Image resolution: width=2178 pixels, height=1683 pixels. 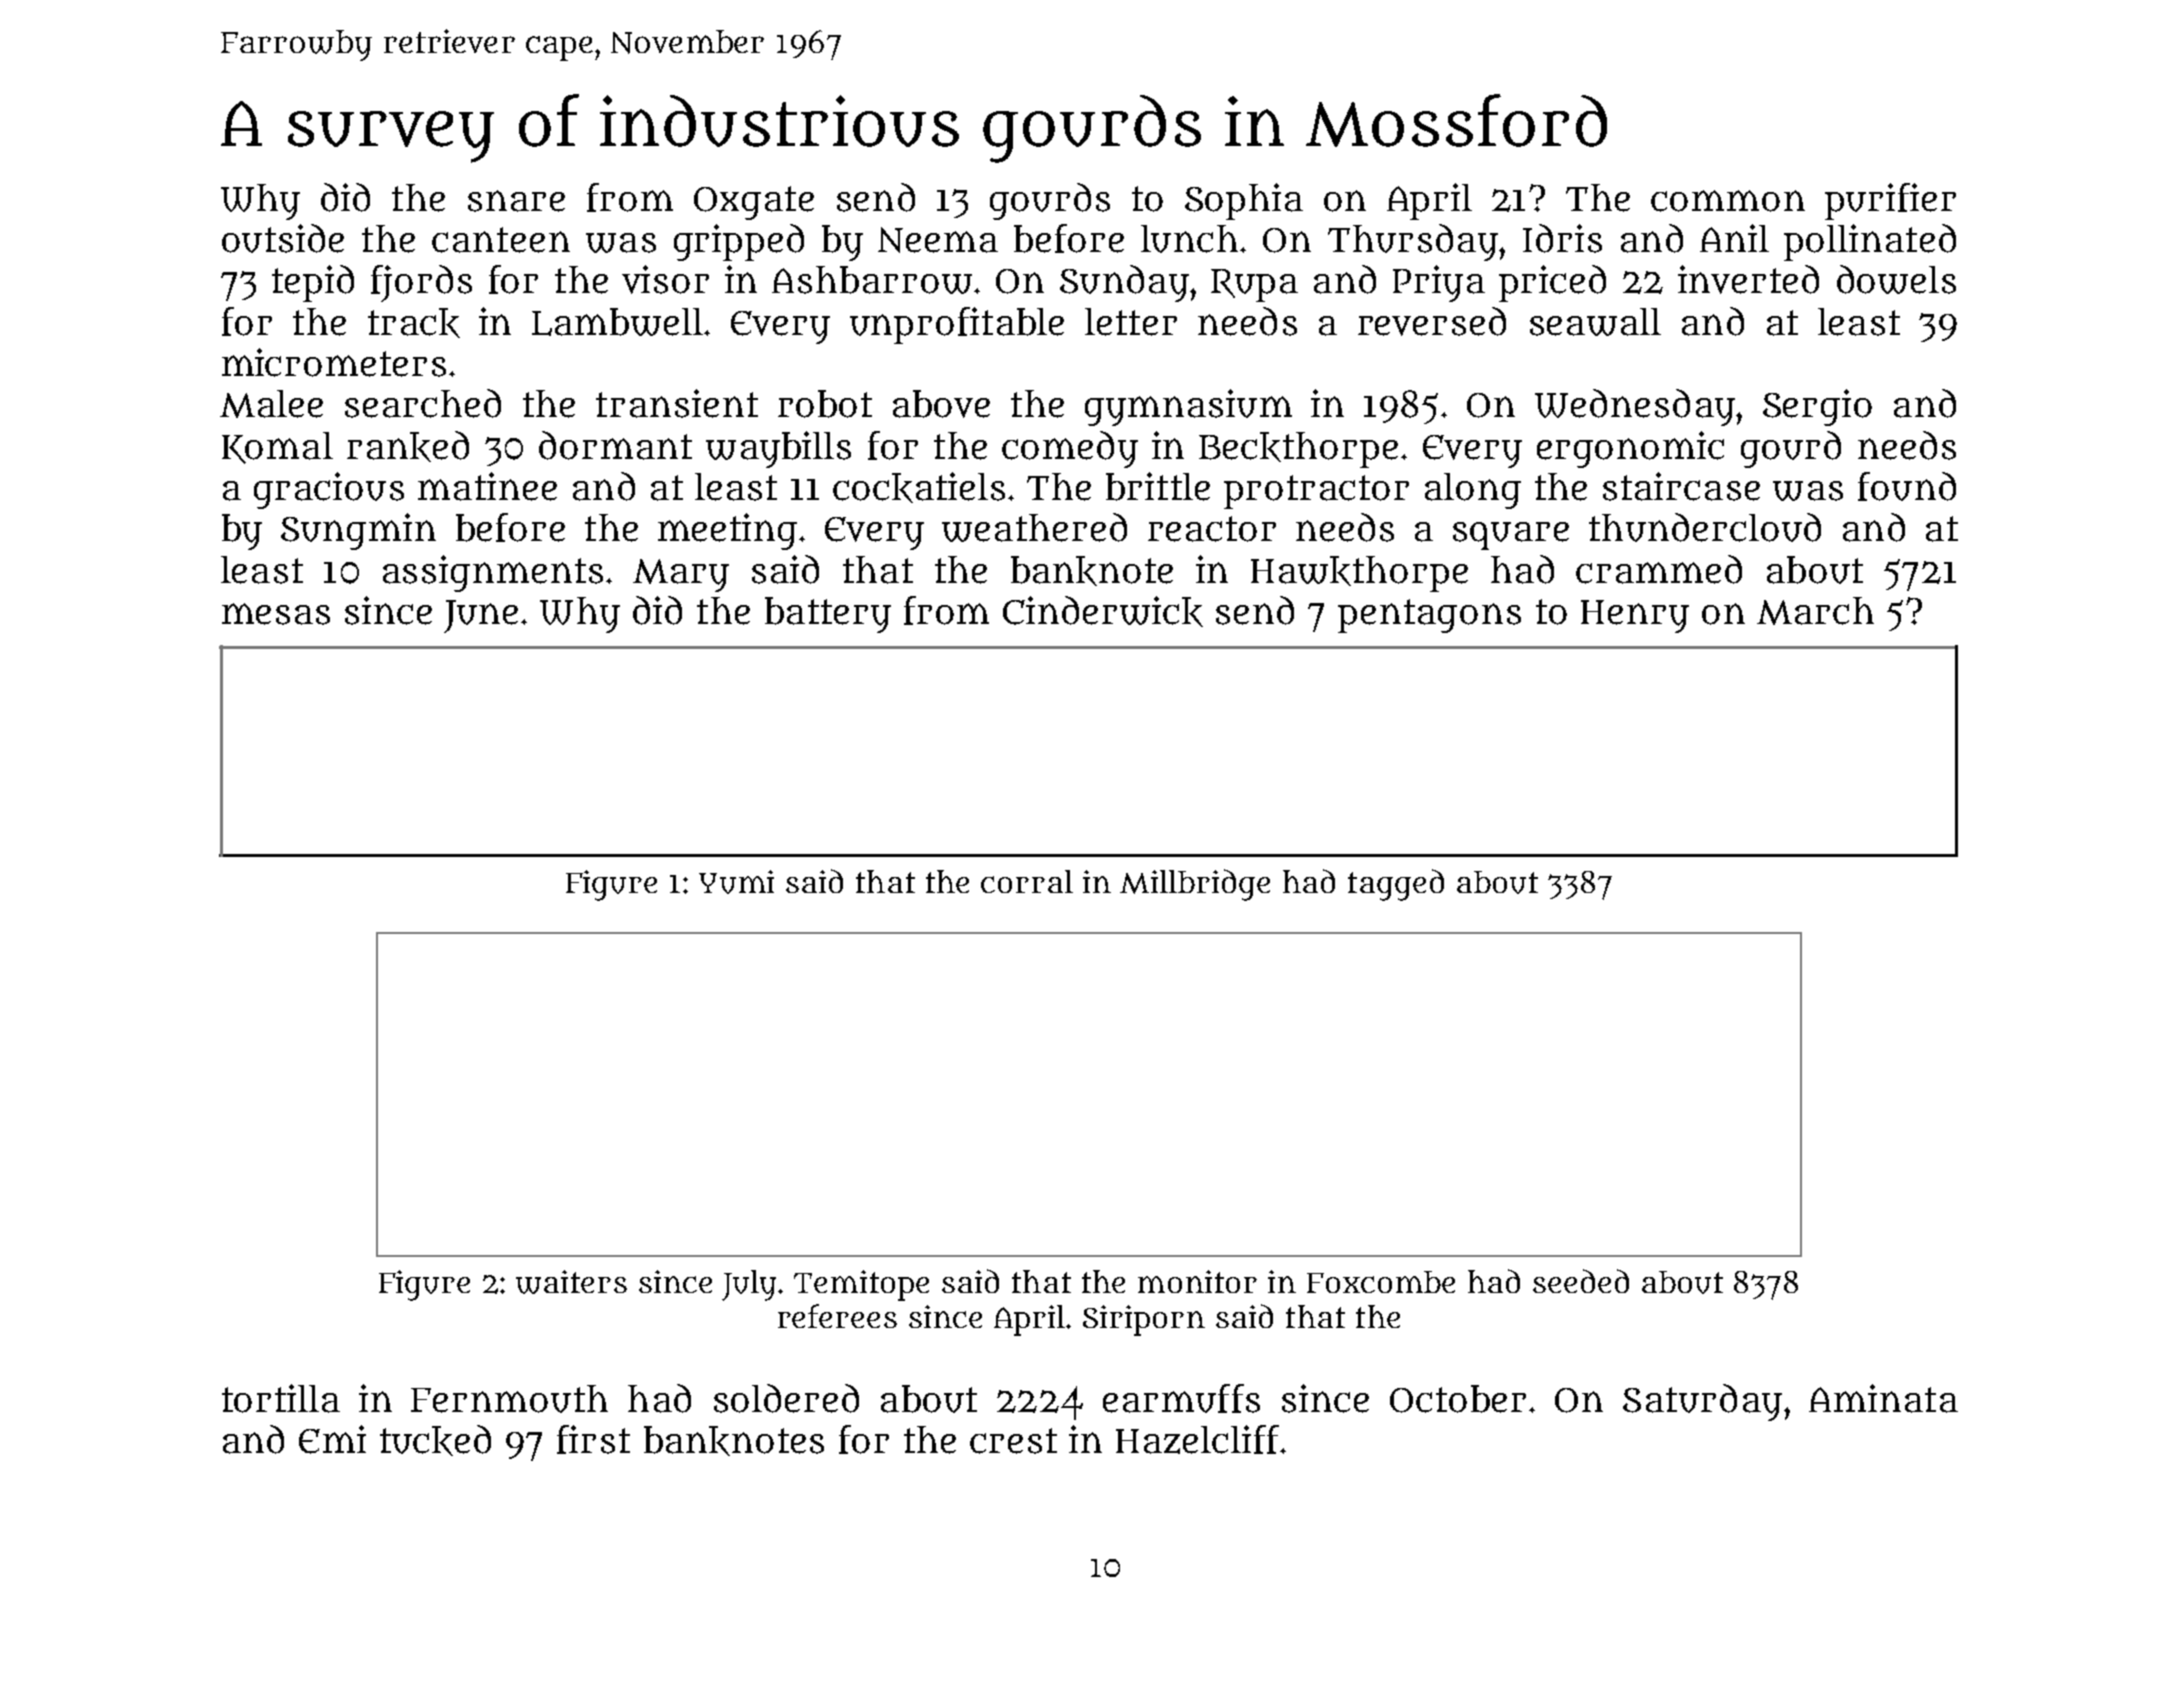 I want to click on March, so click(x=1815, y=611).
